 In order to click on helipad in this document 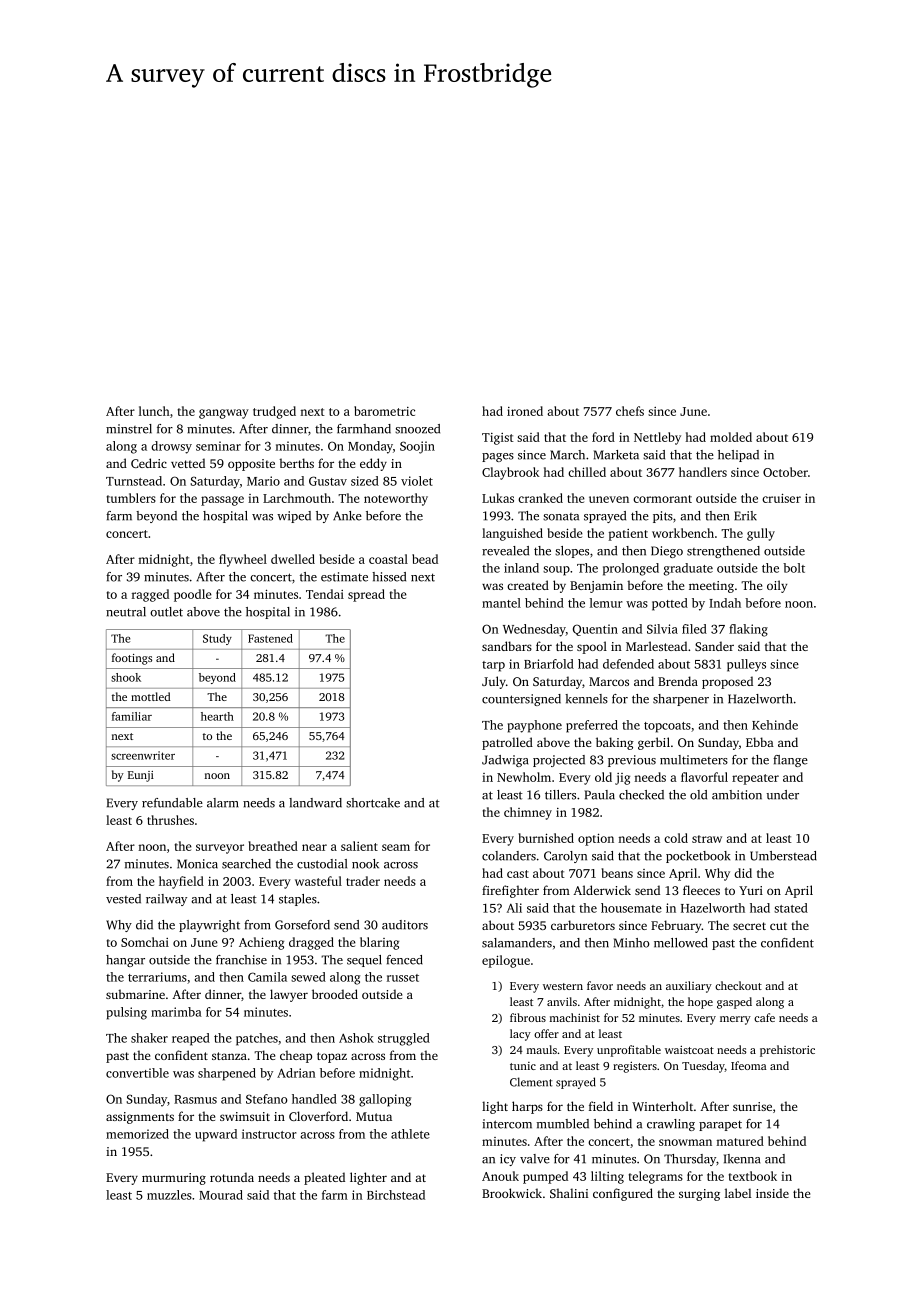, I will do `click(738, 456)`.
